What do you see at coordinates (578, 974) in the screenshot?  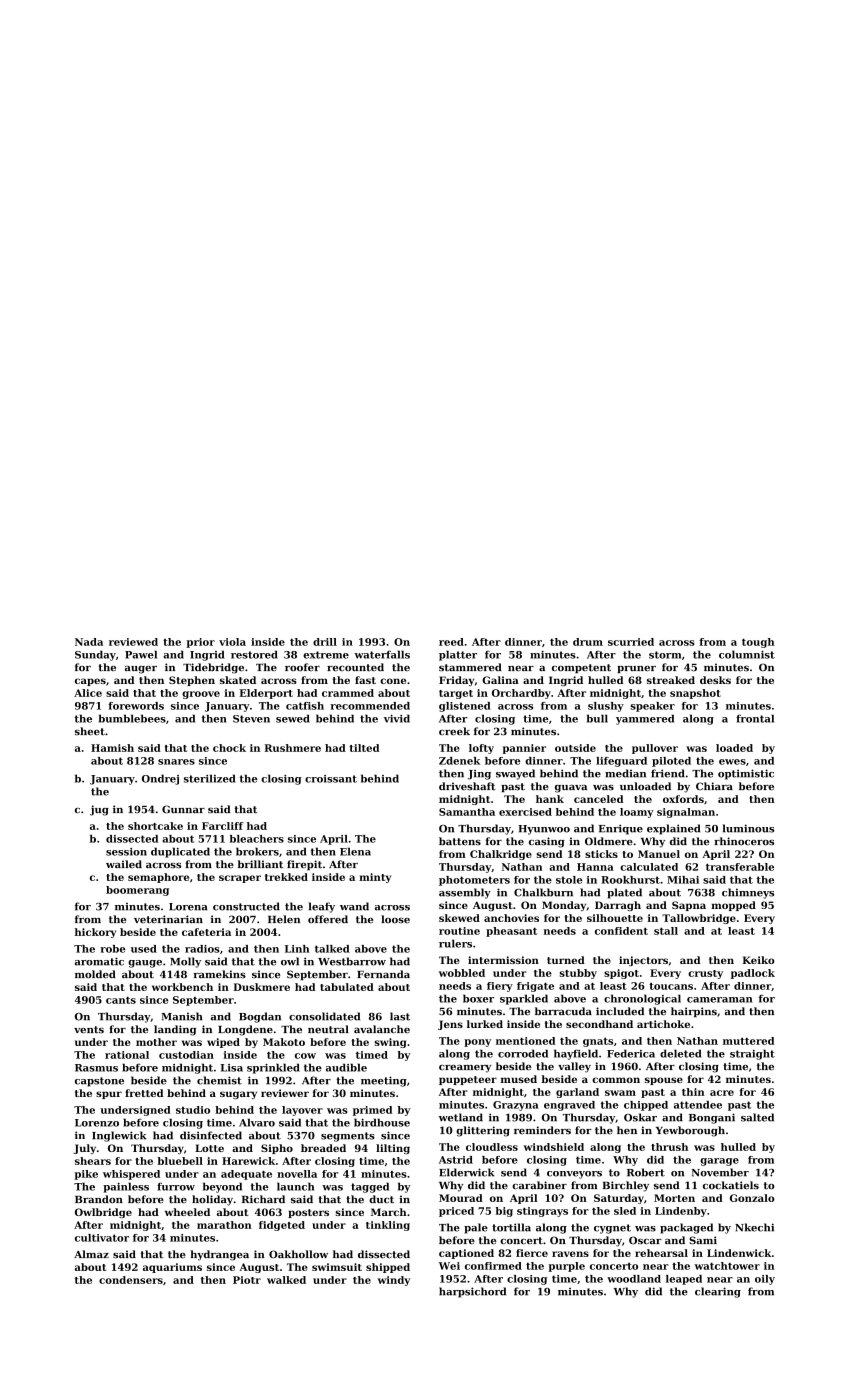 I see `stubby` at bounding box center [578, 974].
